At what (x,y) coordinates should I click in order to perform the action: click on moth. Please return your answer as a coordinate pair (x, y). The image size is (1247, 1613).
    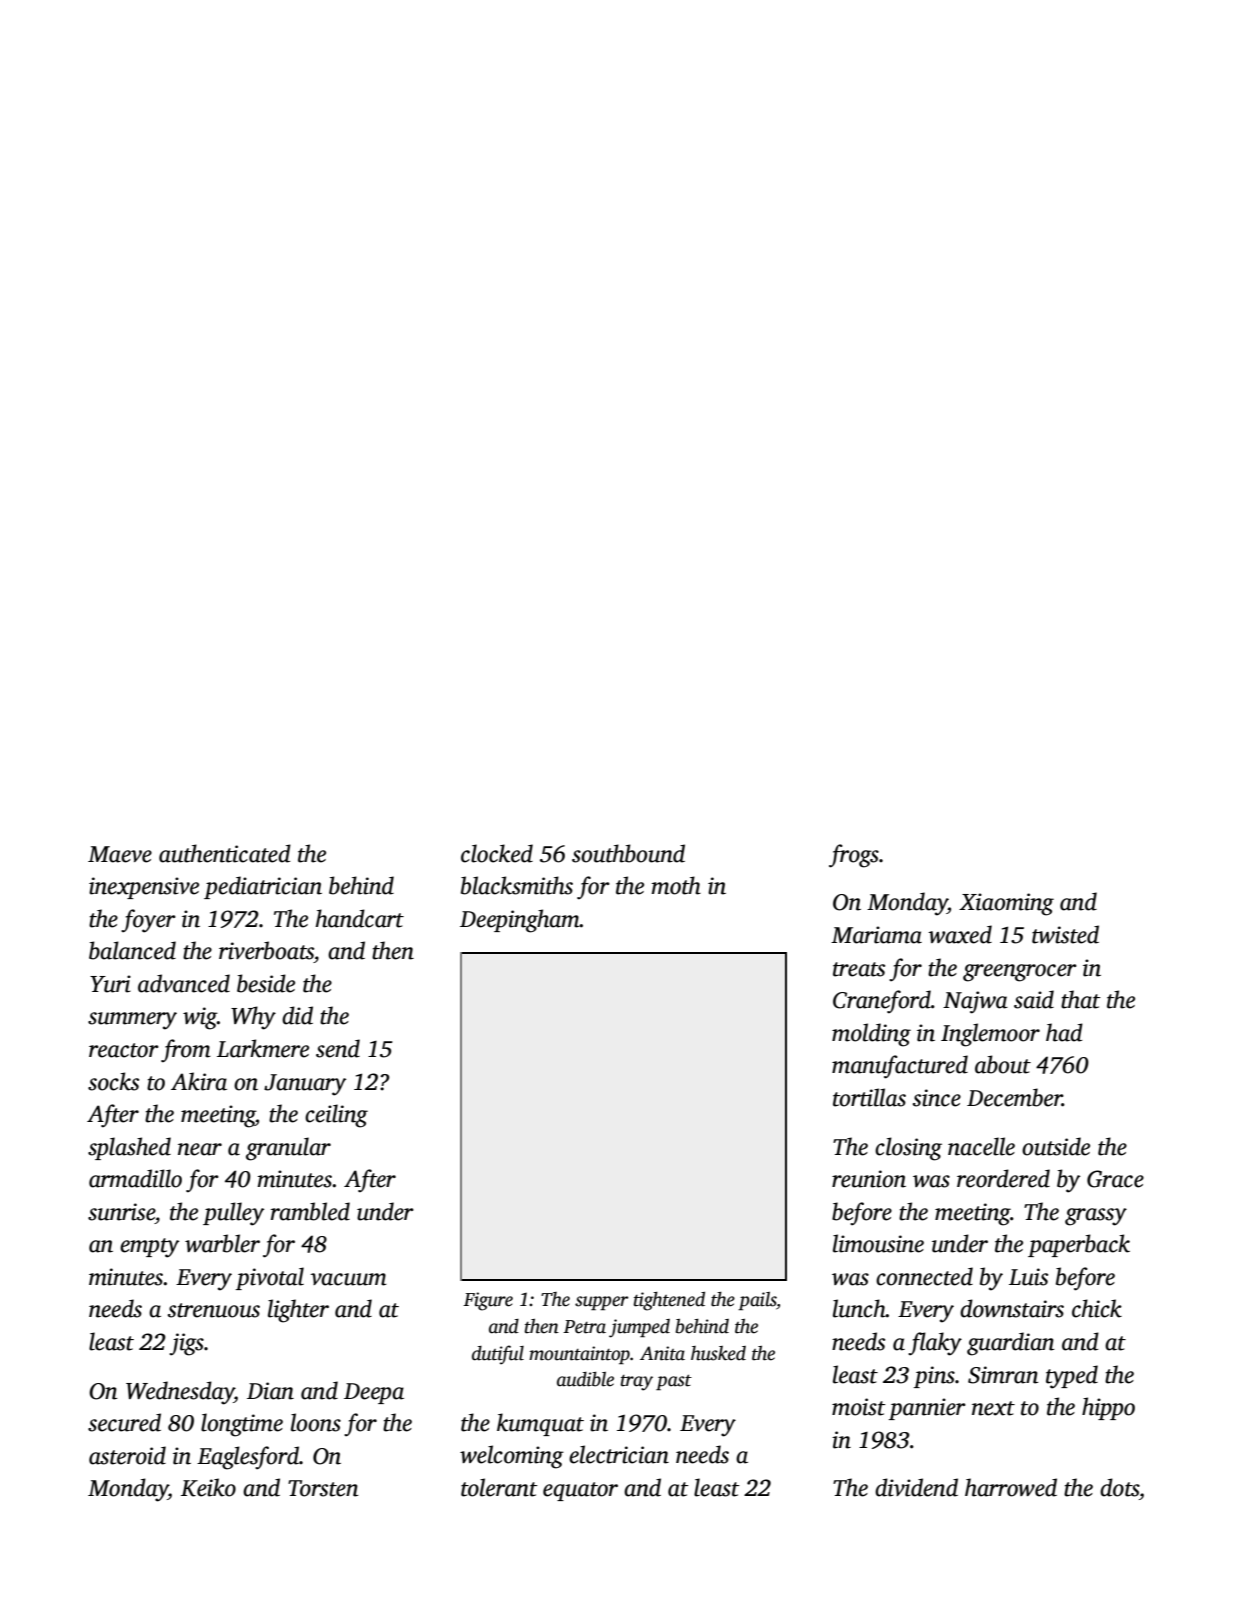
    Looking at the image, I should click on (676, 885).
